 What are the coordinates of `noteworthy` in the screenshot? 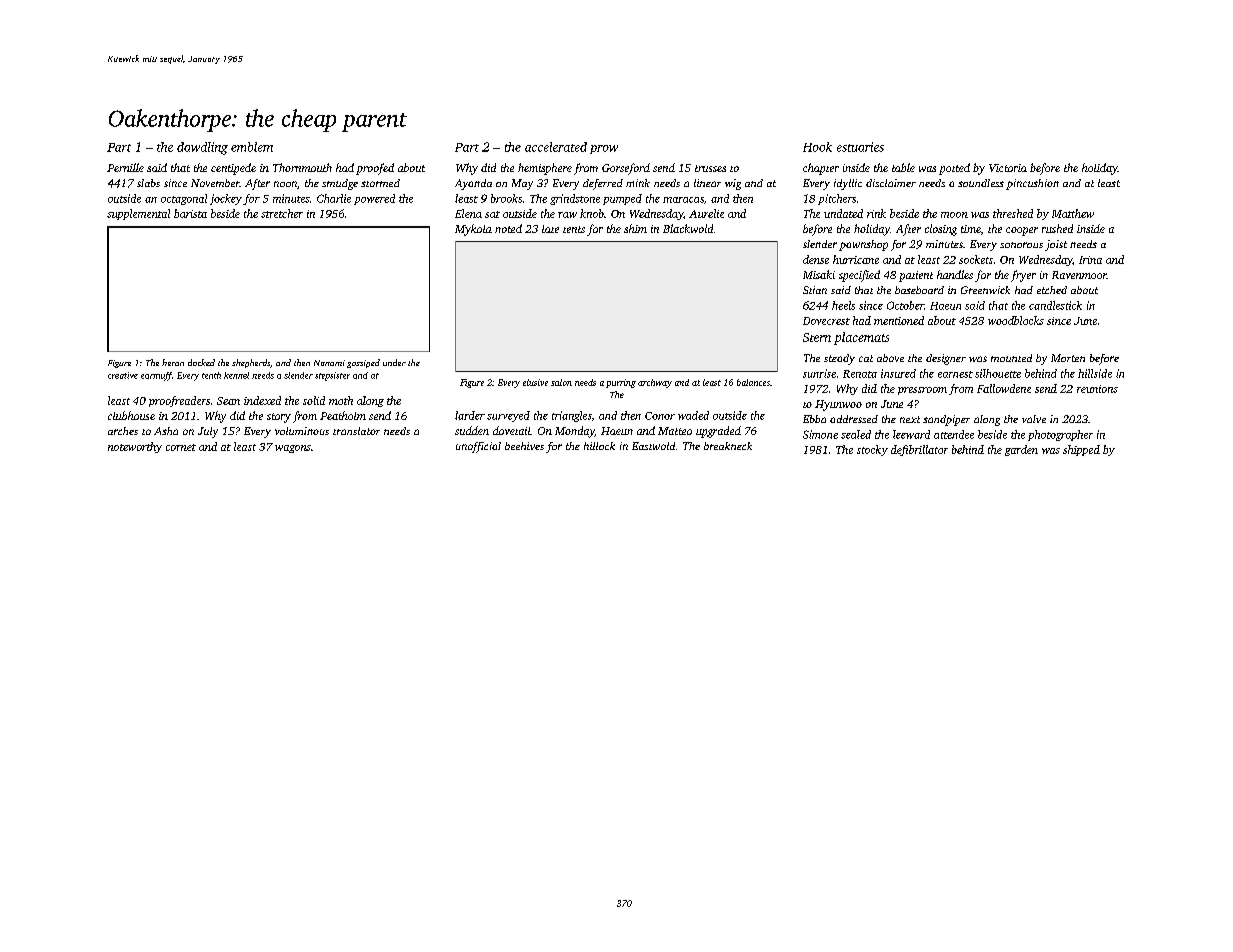 It's located at (135, 447).
